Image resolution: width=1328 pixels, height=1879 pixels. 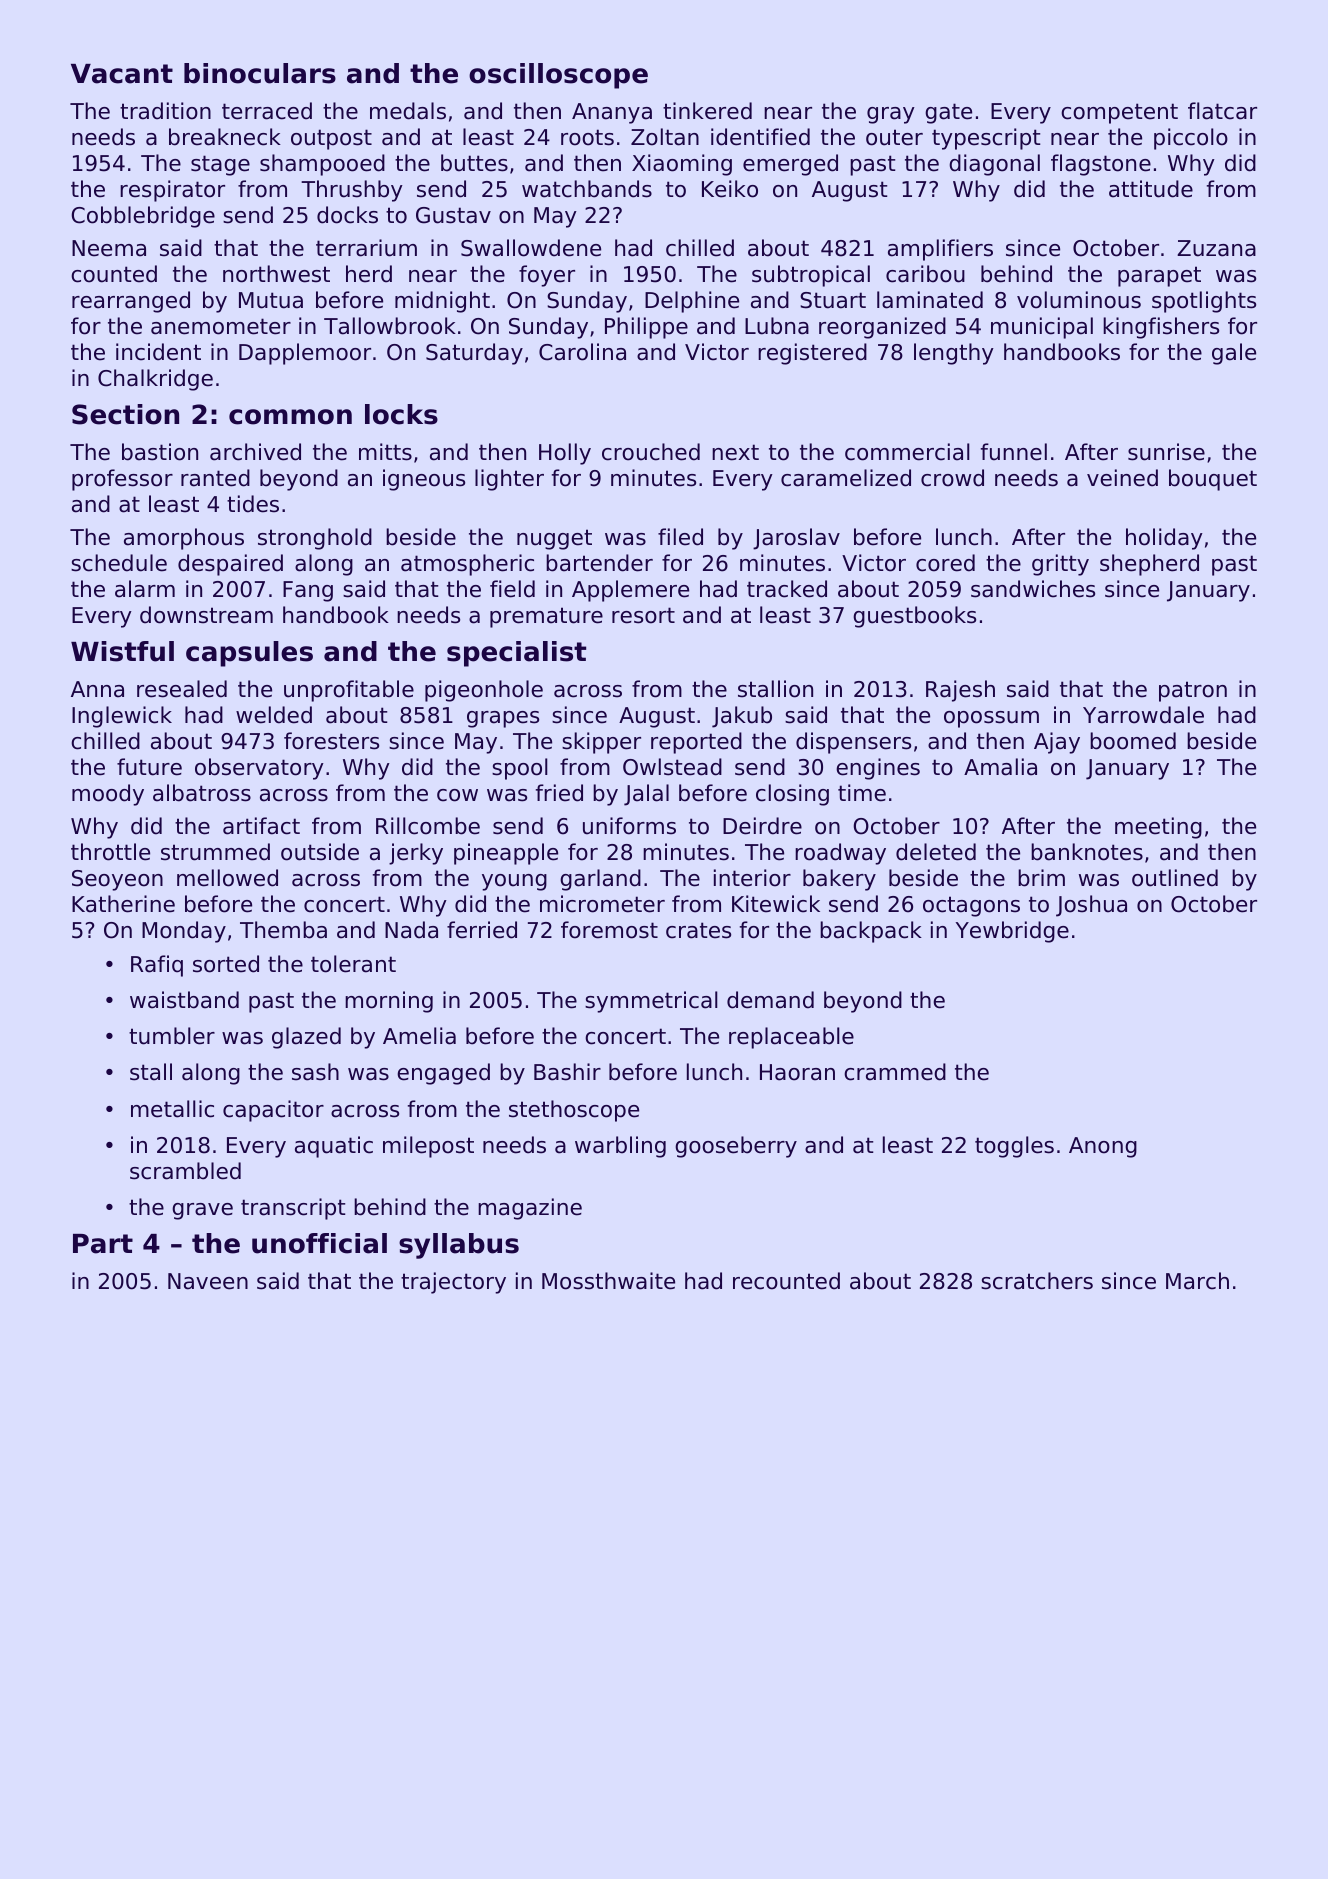 What do you see at coordinates (1079, 300) in the document?
I see `voluminous` at bounding box center [1079, 300].
